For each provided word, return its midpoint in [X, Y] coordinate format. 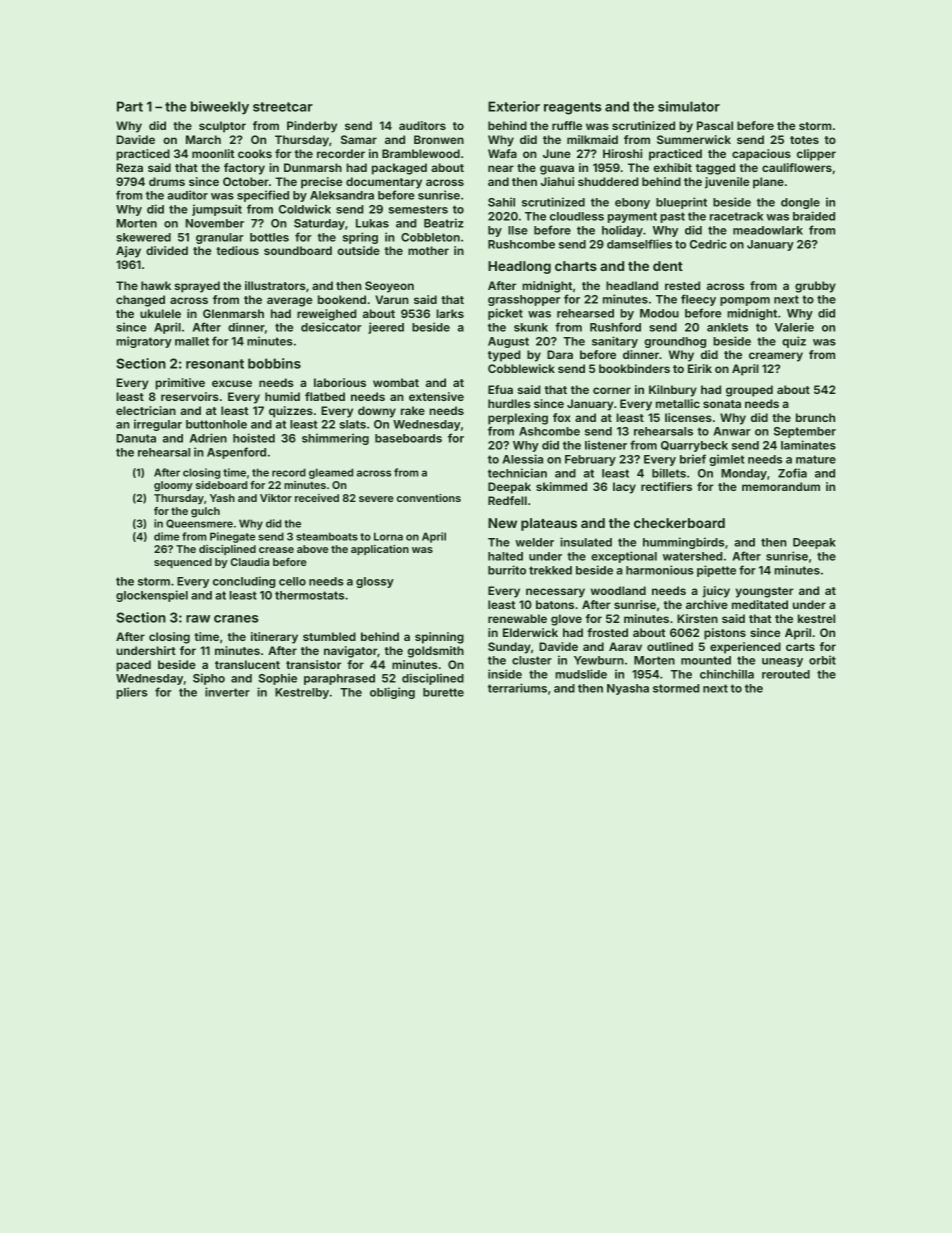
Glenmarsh [233, 313]
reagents [573, 108]
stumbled [329, 636]
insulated [586, 542]
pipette [716, 571]
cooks [255, 153]
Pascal [715, 125]
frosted [607, 632]
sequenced [183, 563]
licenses [688, 417]
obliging [392, 693]
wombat [396, 382]
